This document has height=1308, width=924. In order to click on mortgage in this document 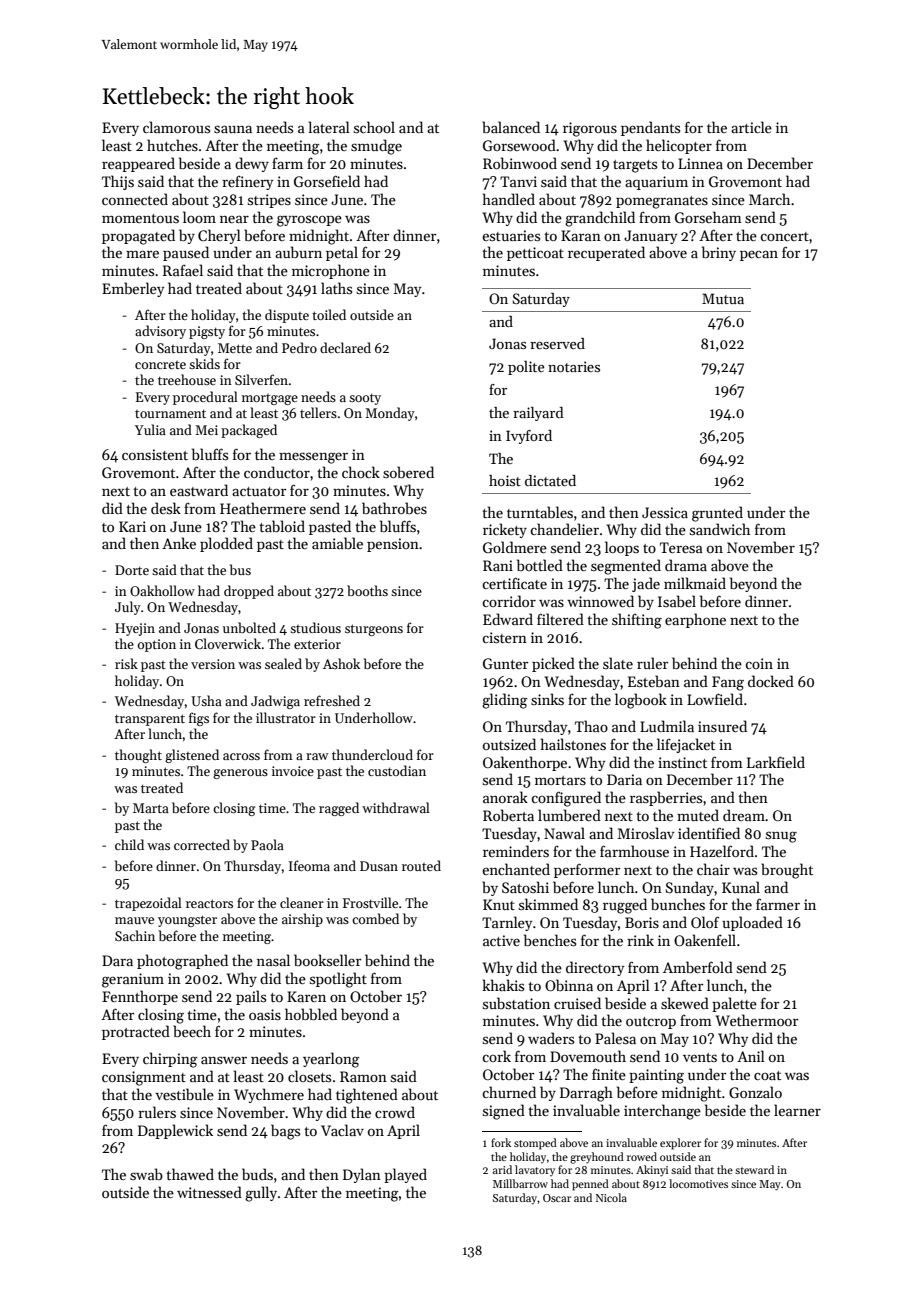, I will do `click(270, 399)`.
